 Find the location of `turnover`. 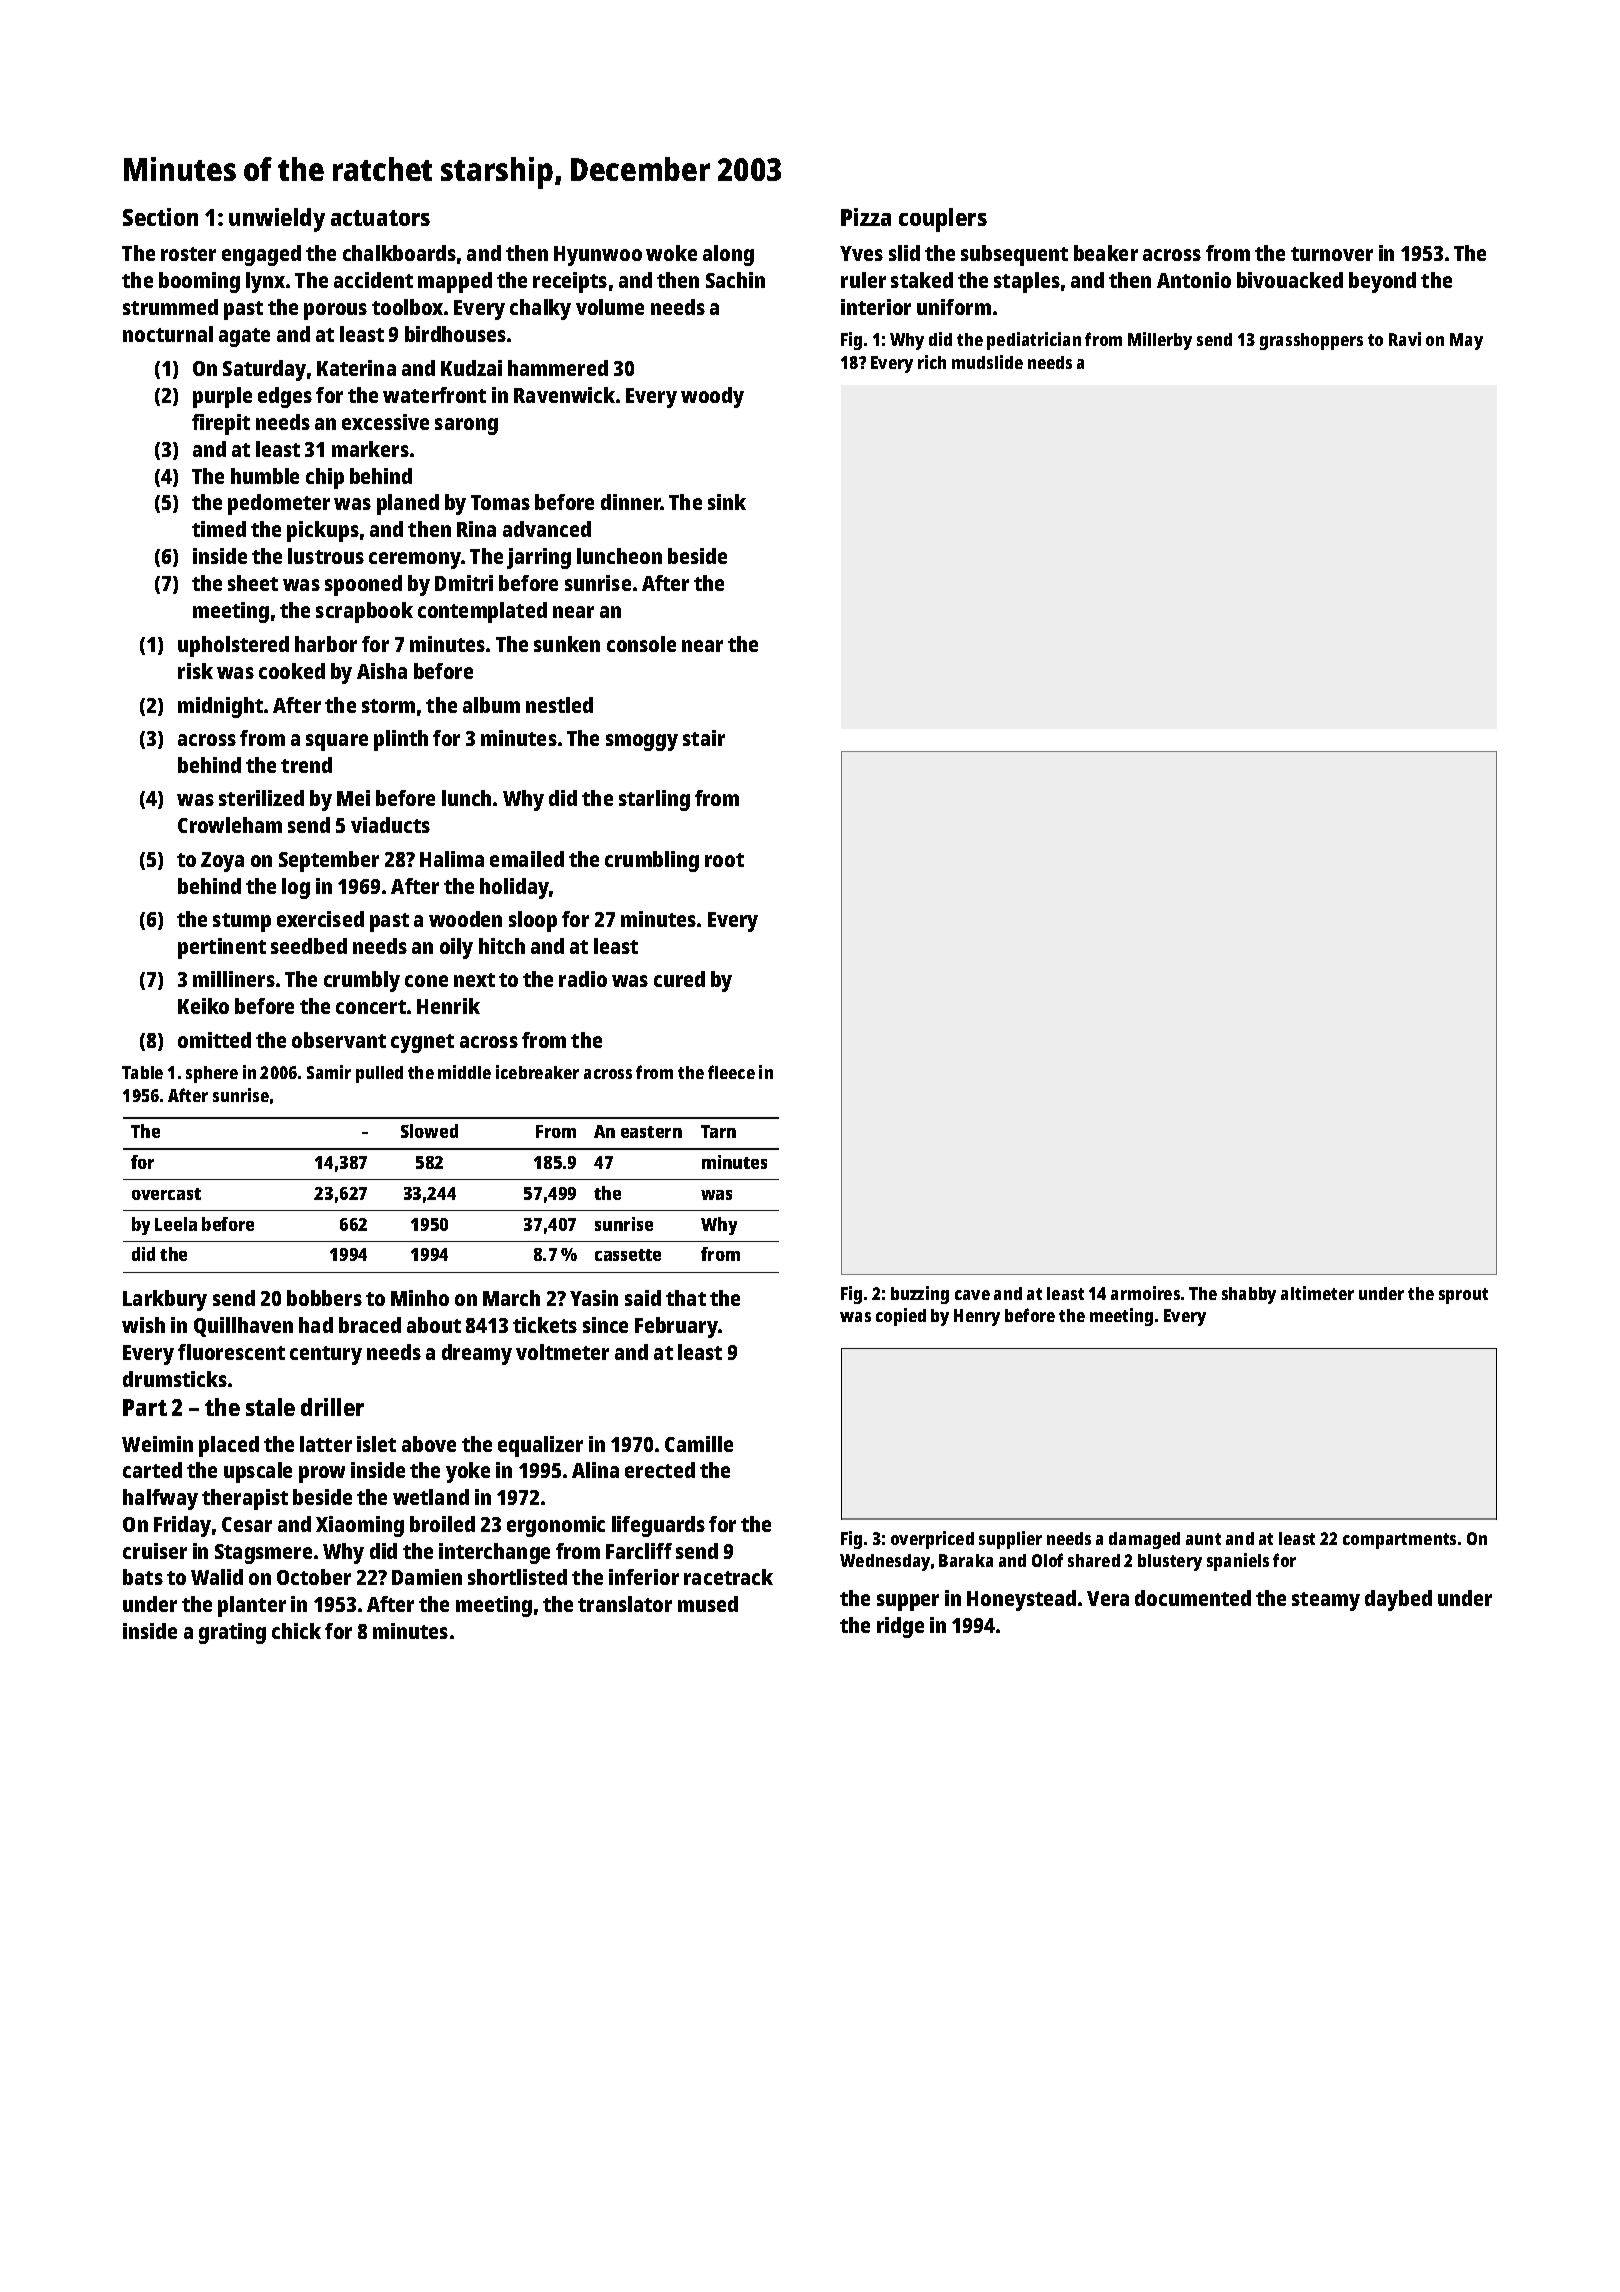

turnover is located at coordinates (1332, 254).
